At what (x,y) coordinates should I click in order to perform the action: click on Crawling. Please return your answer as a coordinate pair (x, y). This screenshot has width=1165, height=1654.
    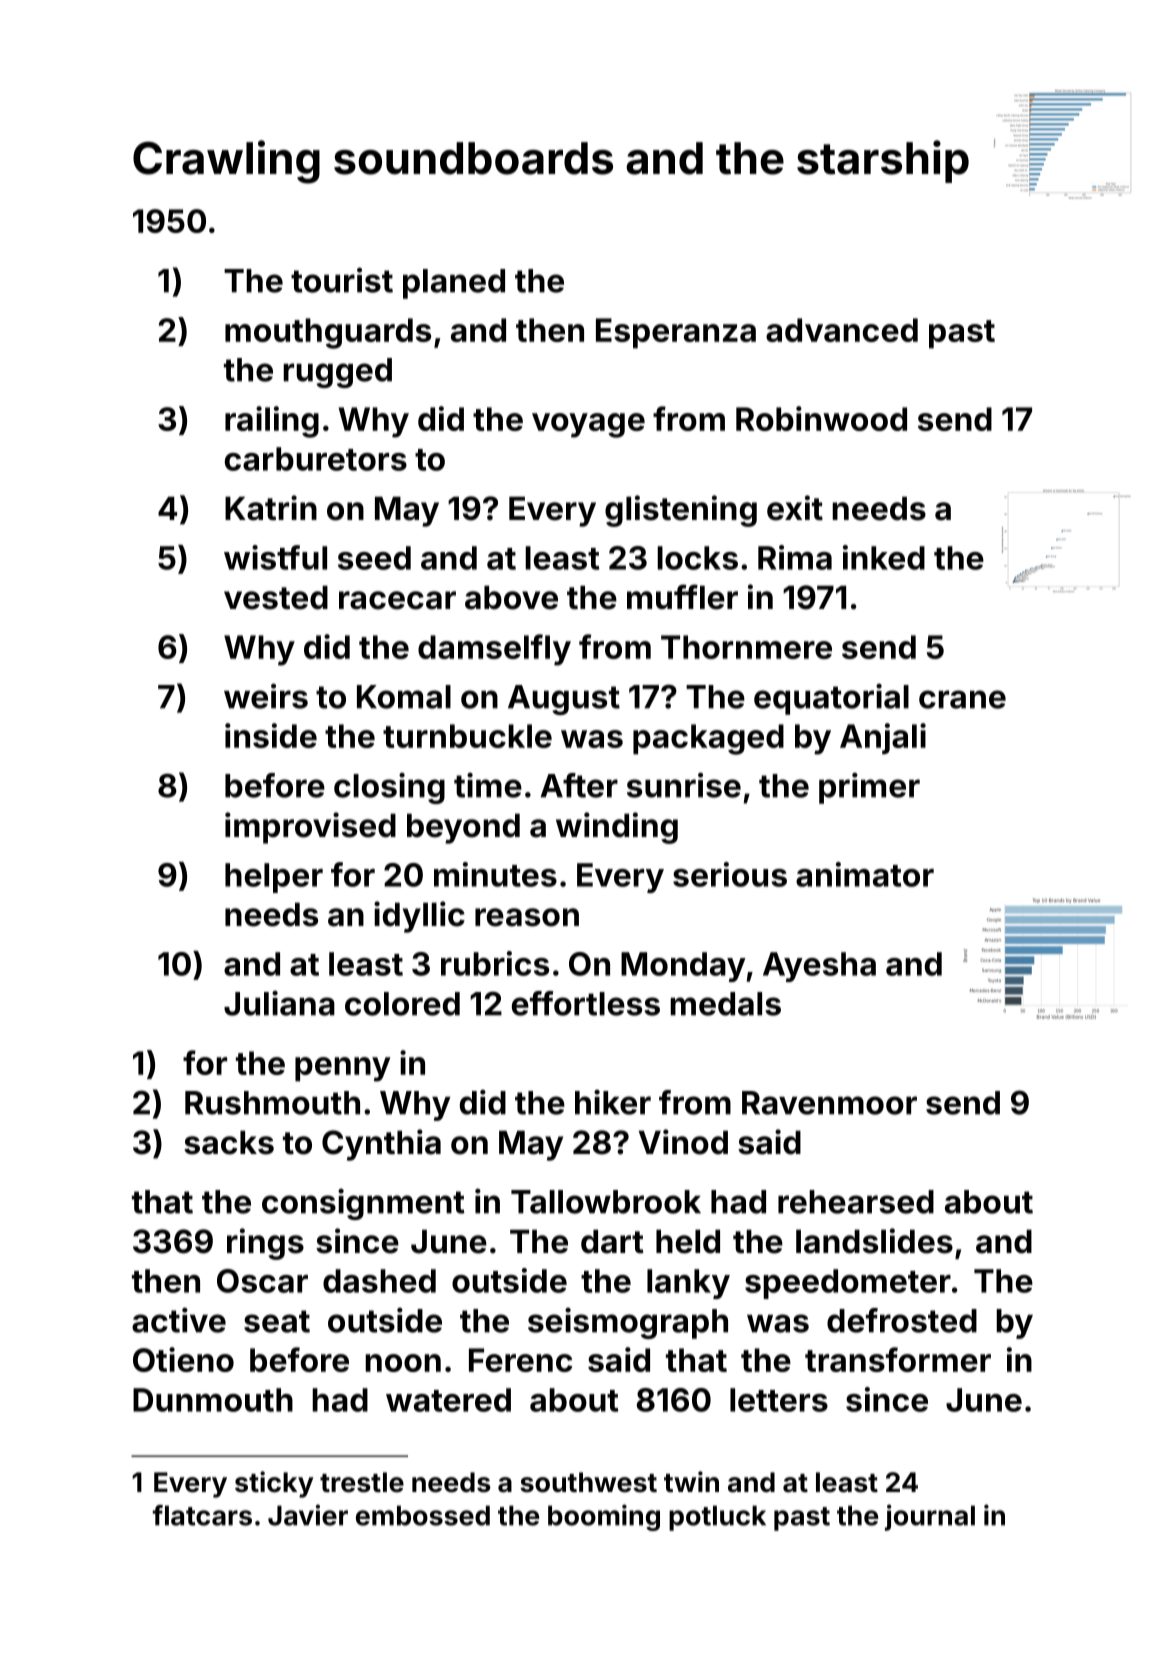
    Looking at the image, I should click on (226, 162).
